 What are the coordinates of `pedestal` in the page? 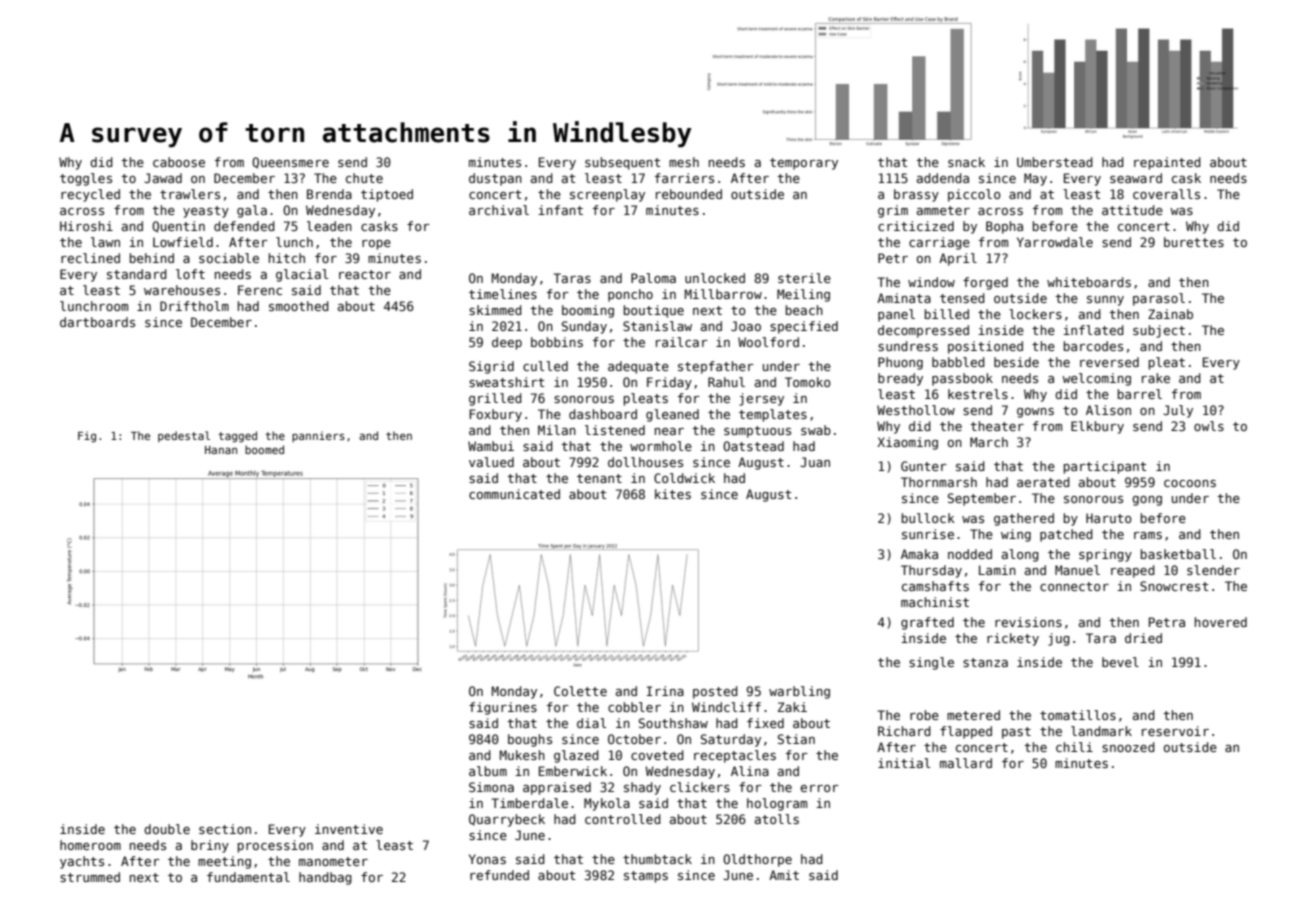 It's located at (184, 436).
